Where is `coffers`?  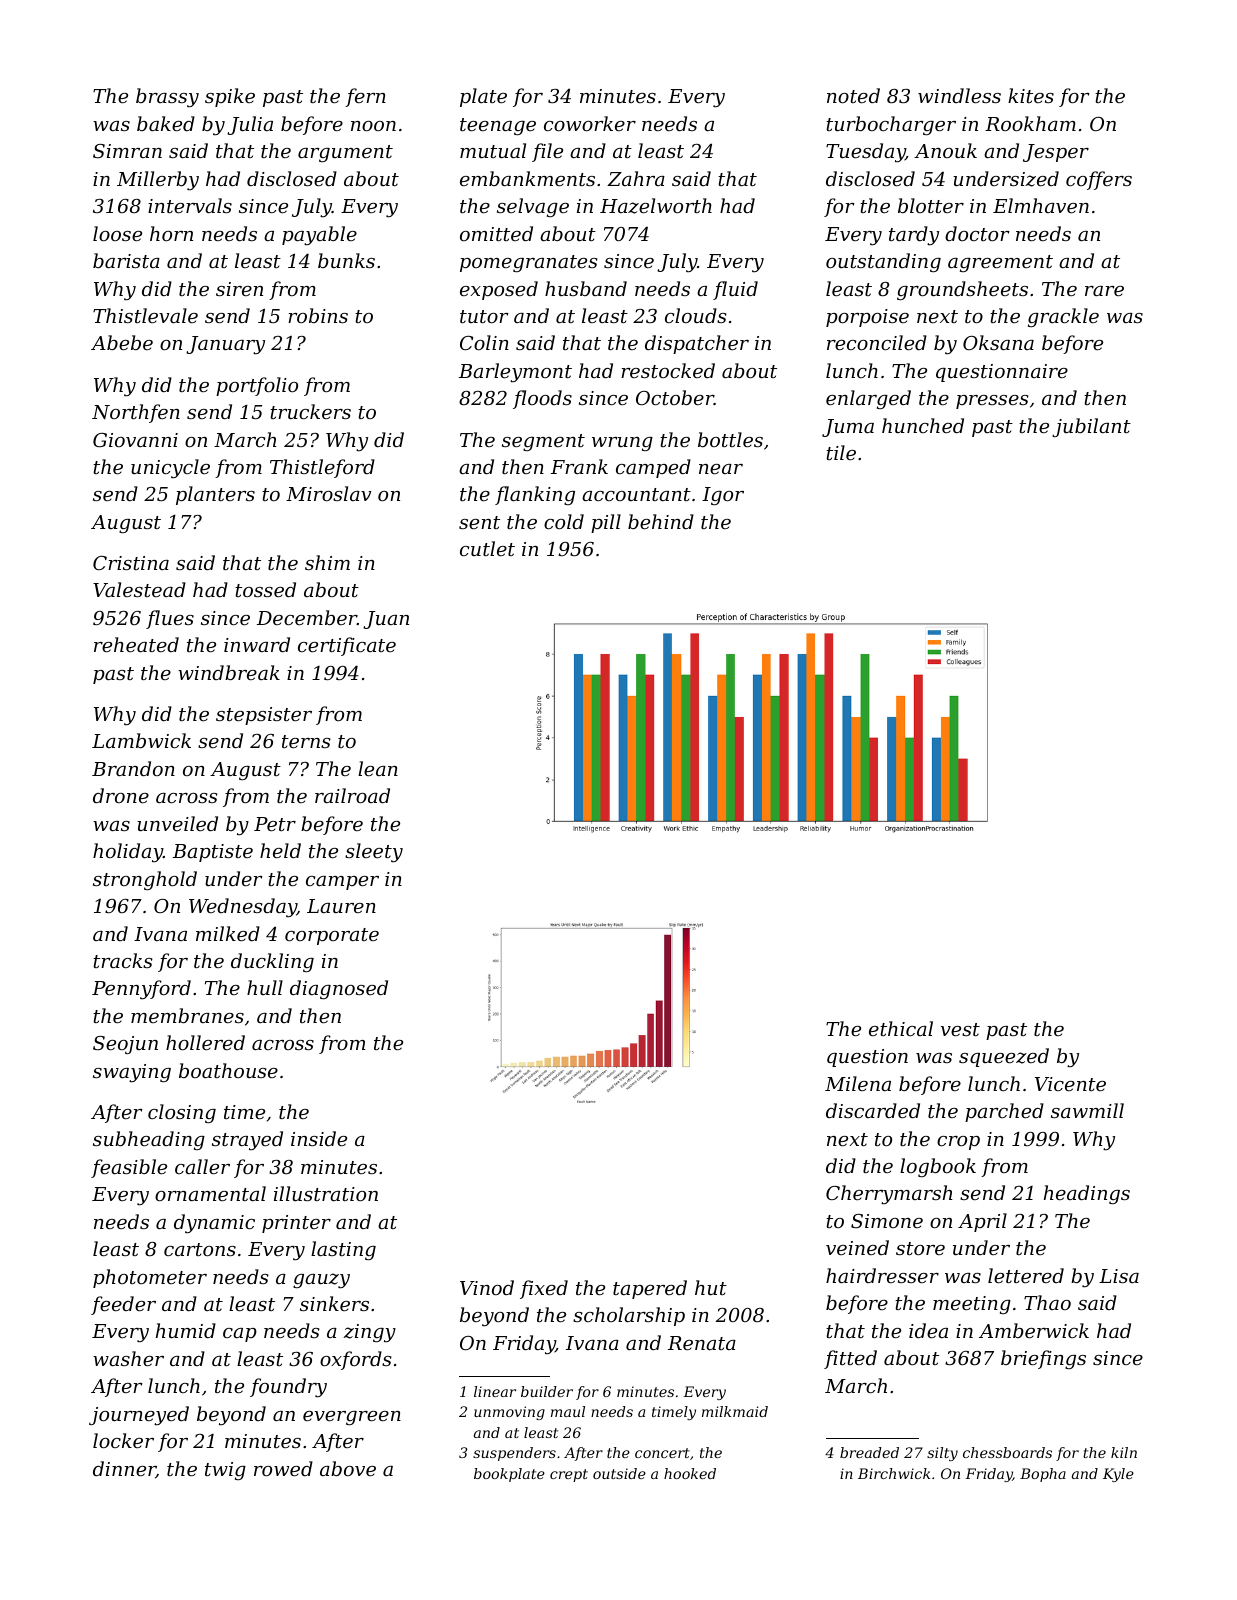
coffers is located at coordinates (1099, 180).
